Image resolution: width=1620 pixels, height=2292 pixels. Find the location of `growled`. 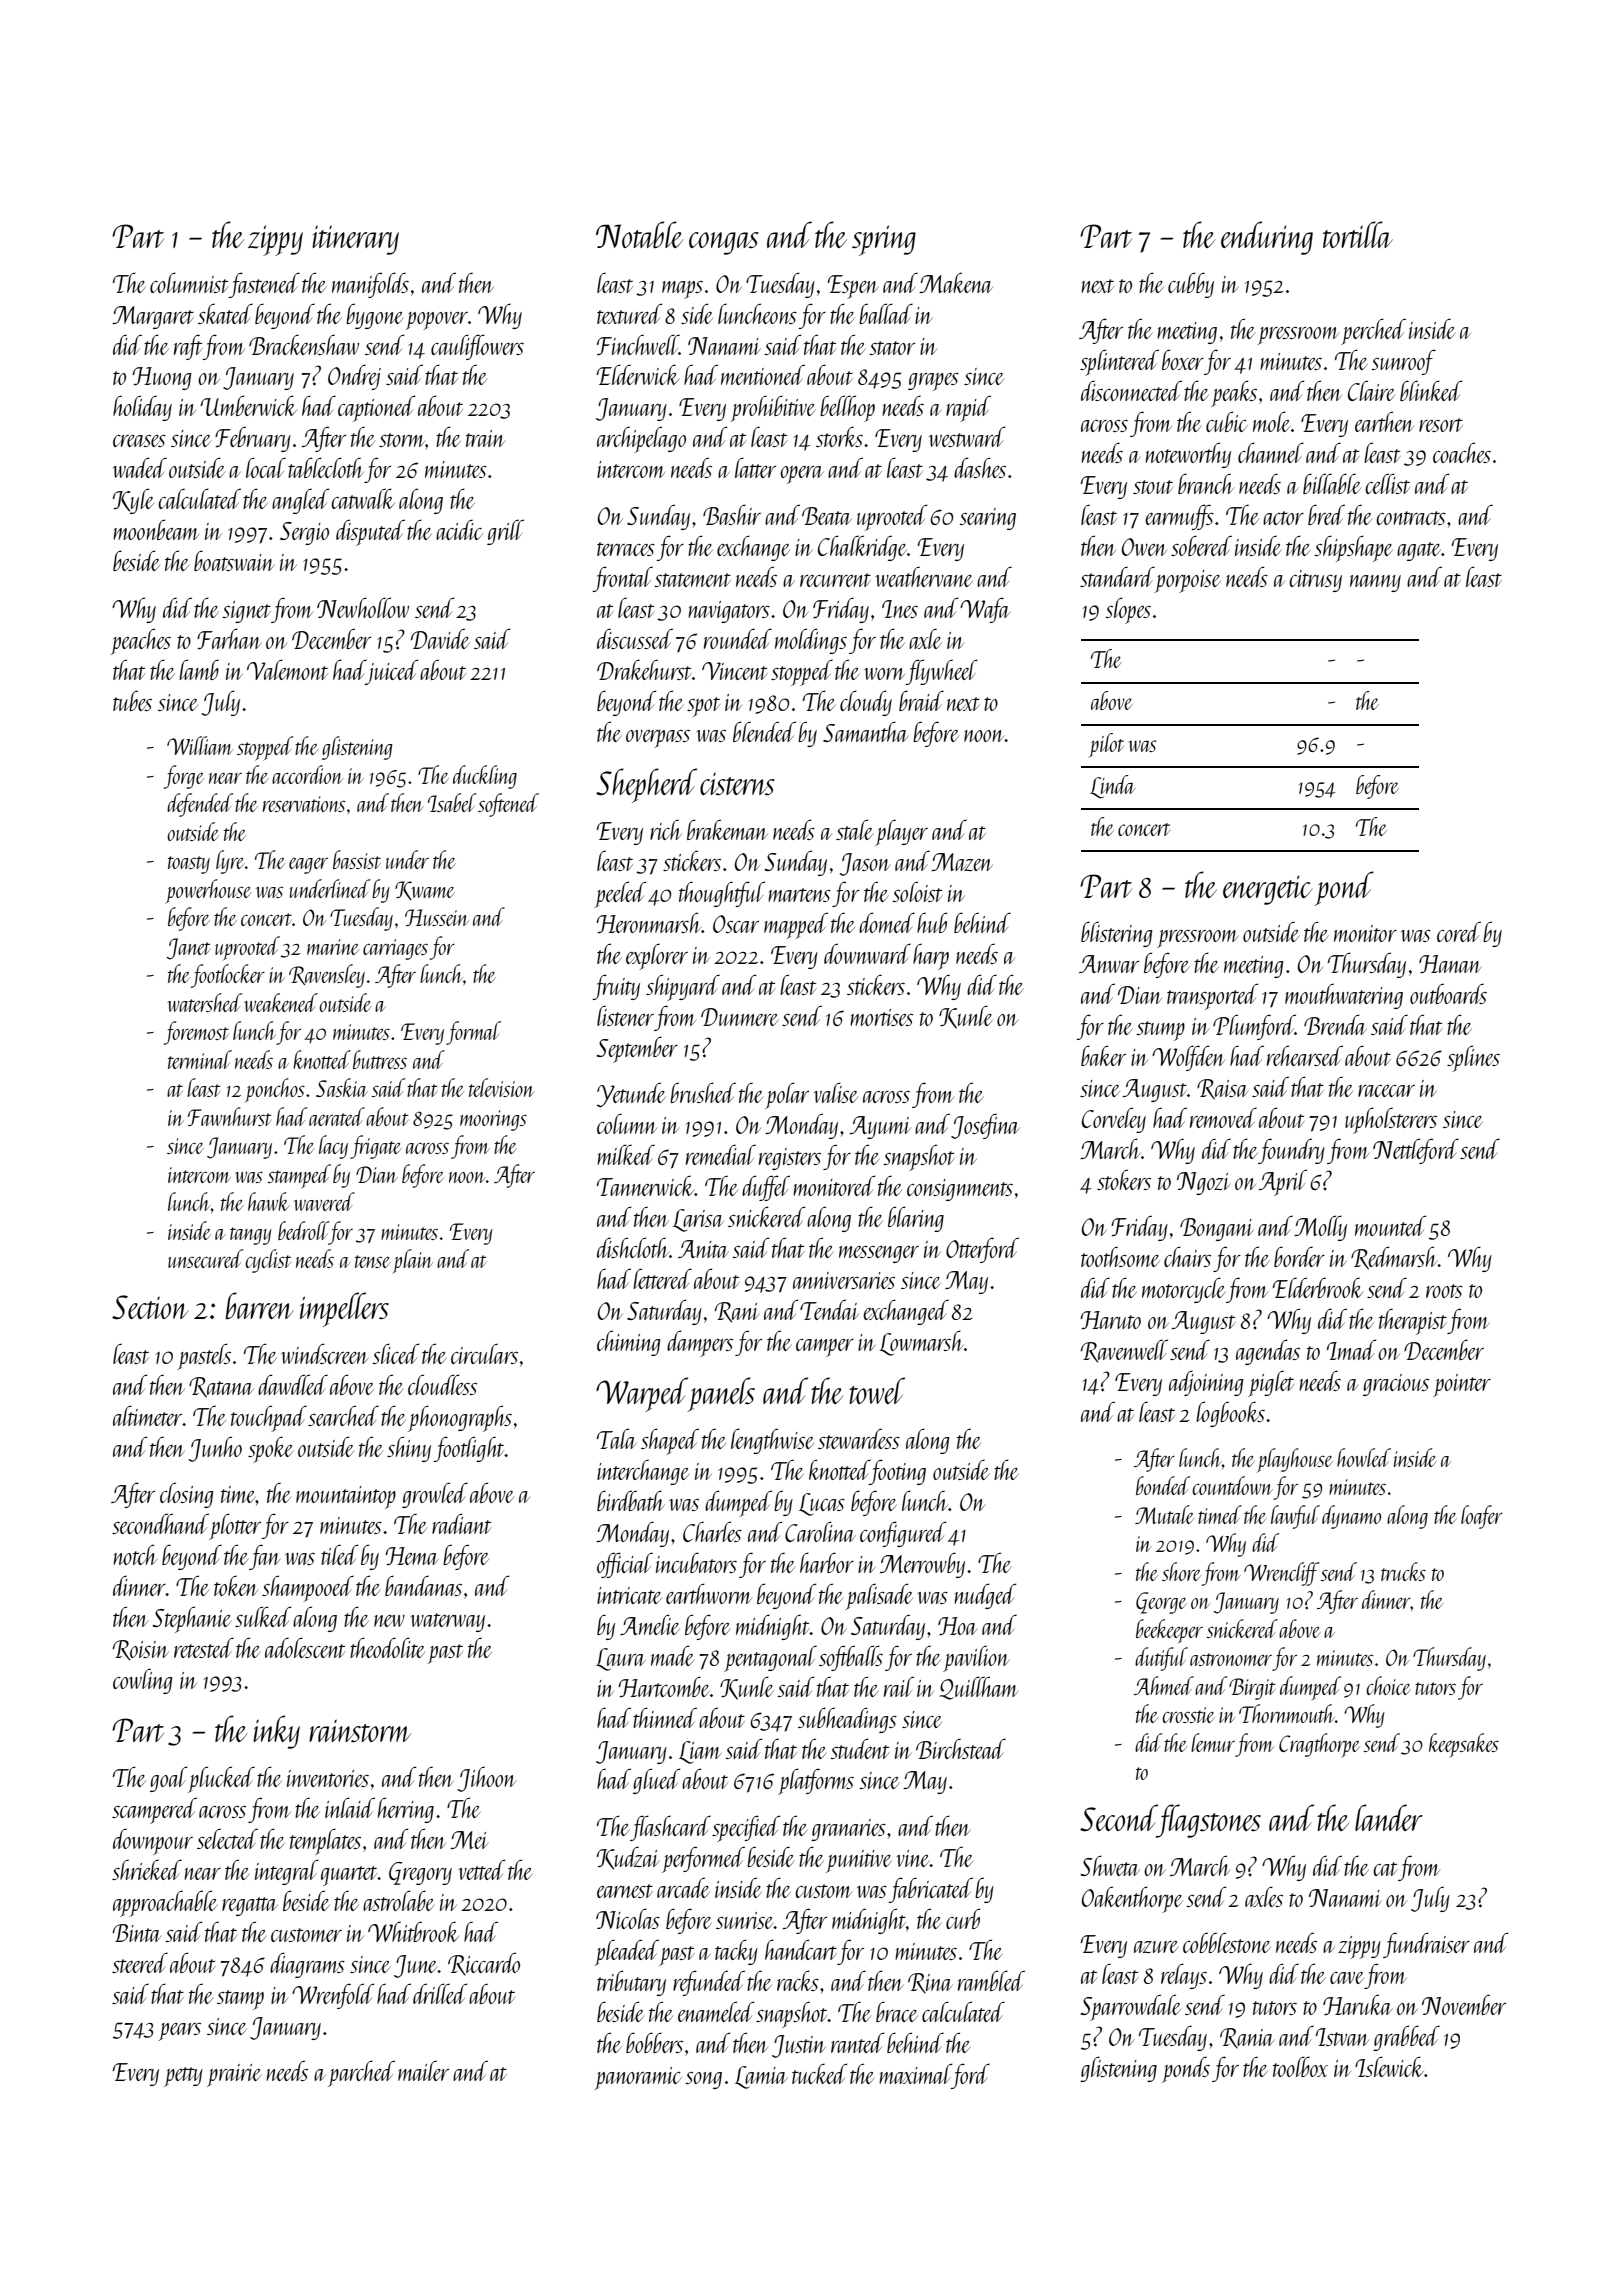

growled is located at coordinates (435, 1495).
